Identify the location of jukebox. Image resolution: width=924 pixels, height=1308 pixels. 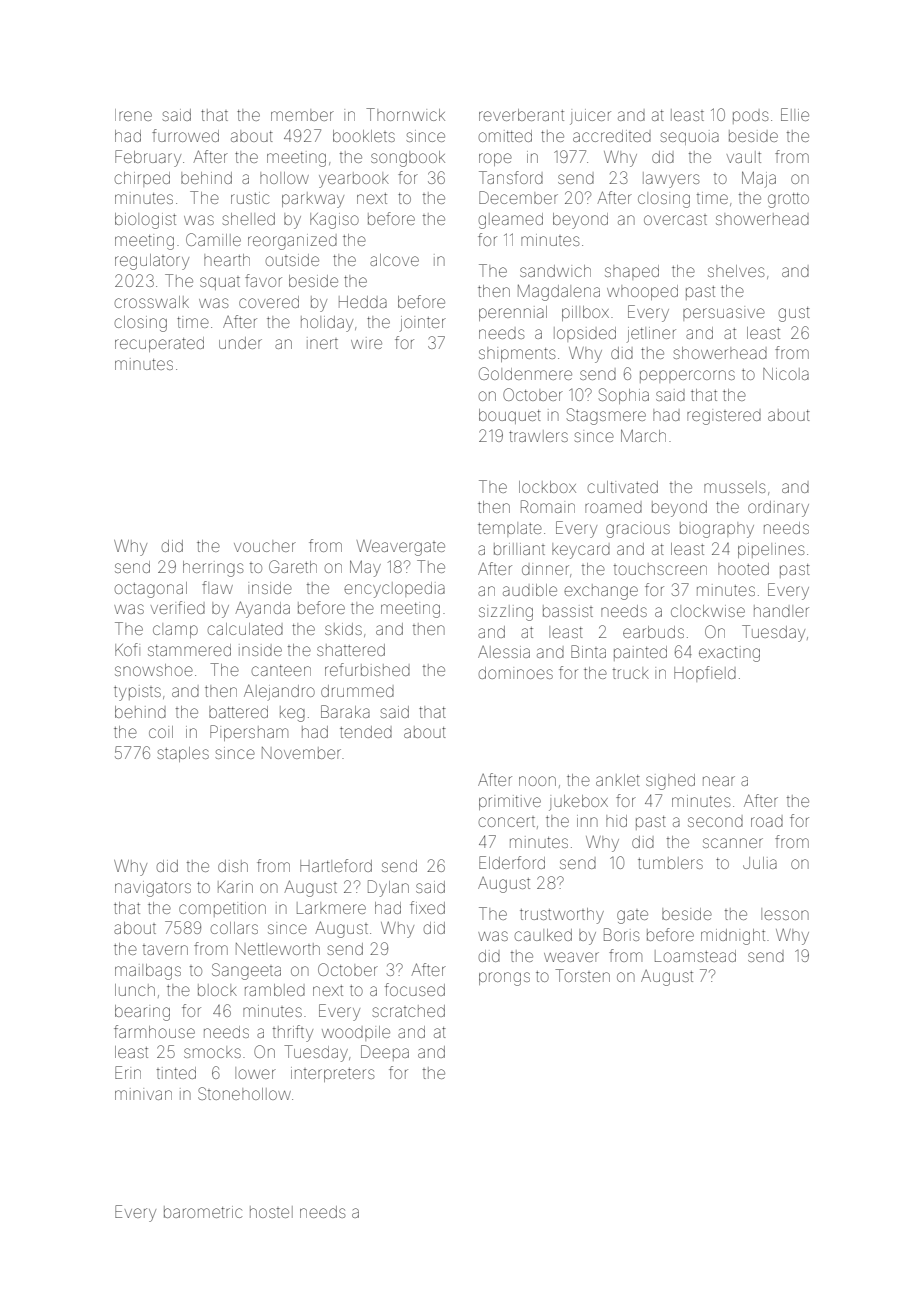
(578, 803).
